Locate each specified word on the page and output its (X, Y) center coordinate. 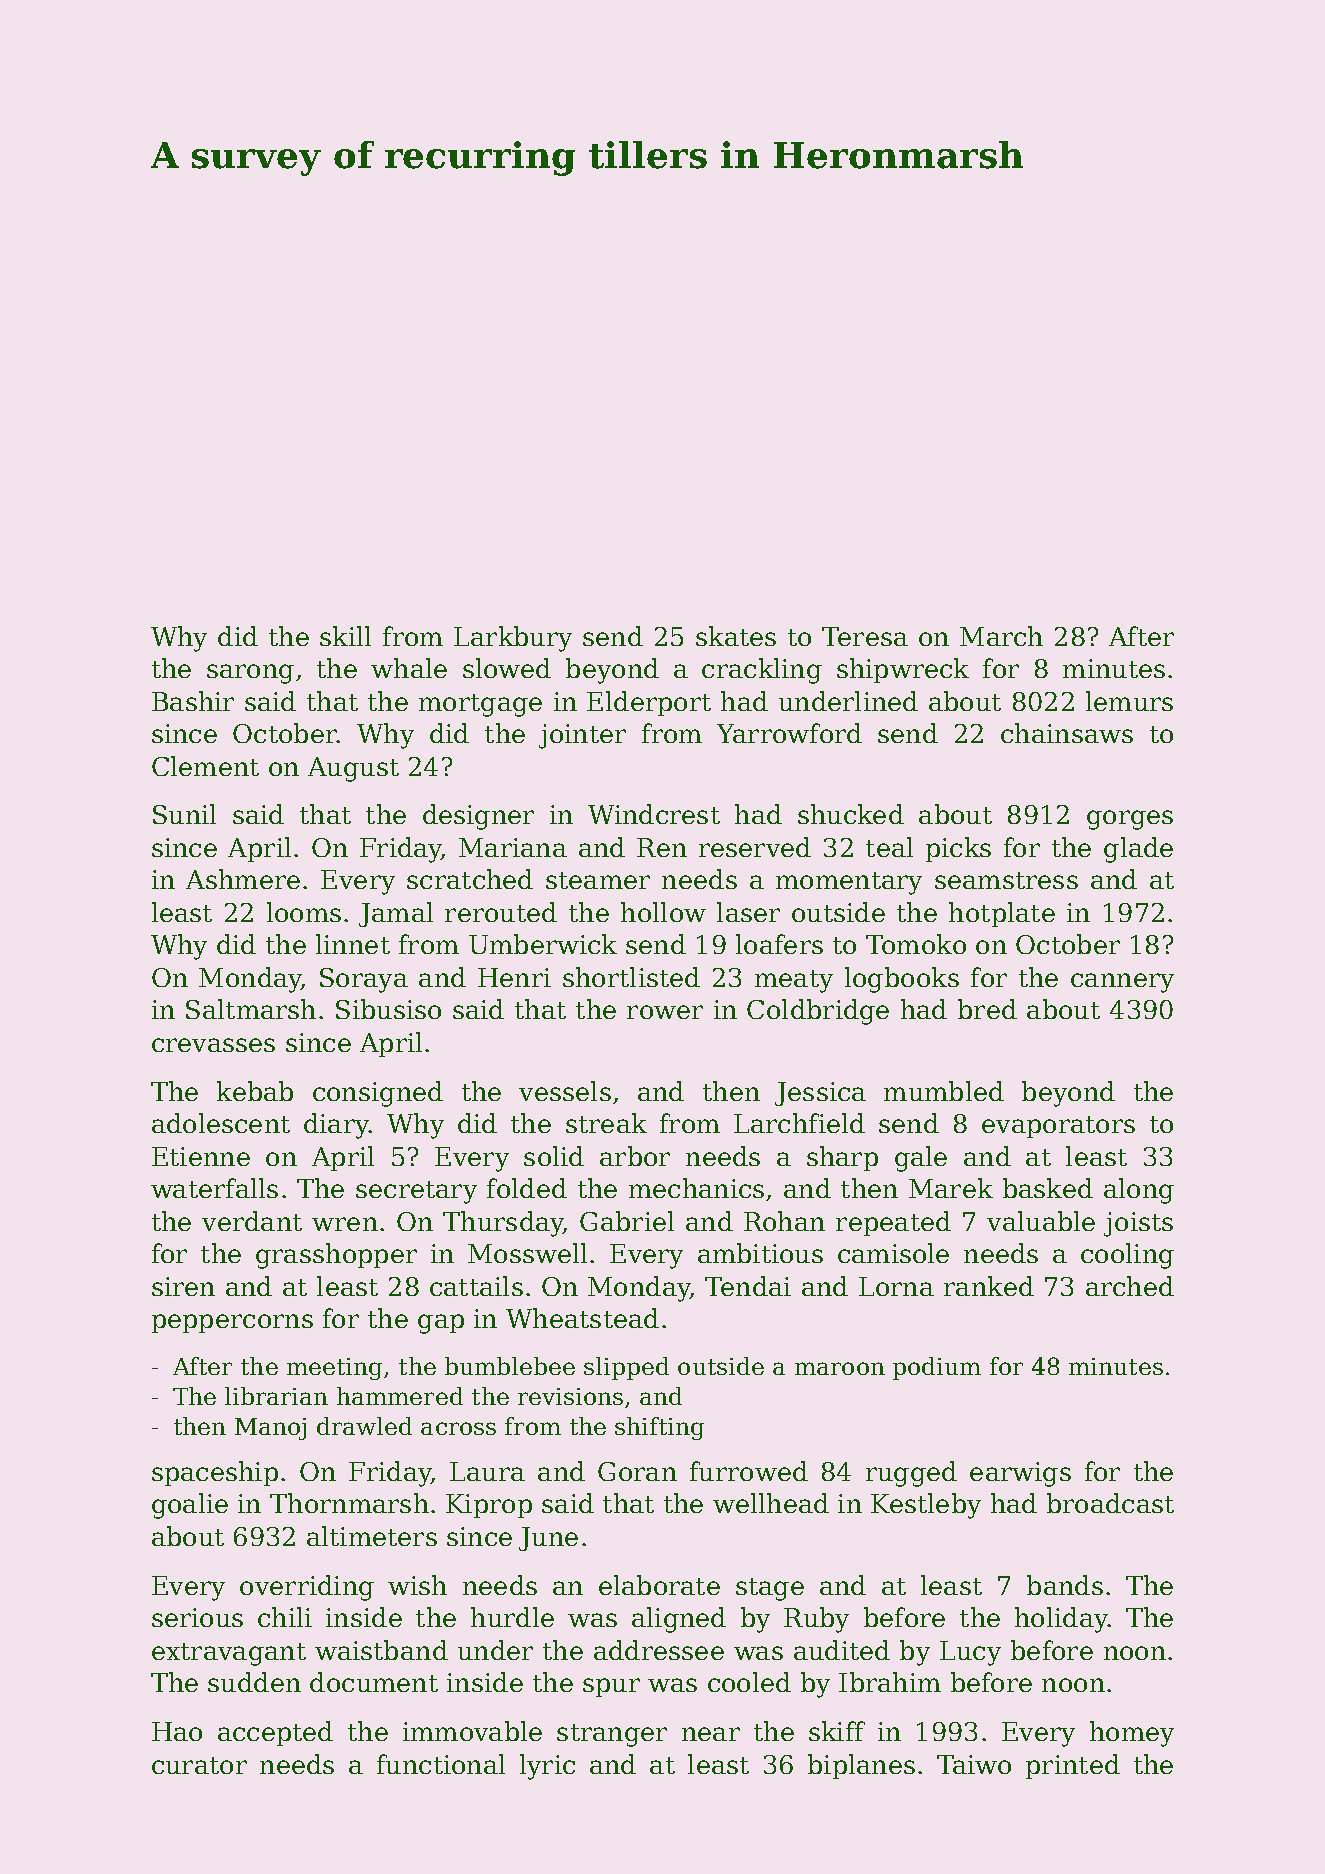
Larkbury (513, 639)
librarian (276, 1396)
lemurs (1129, 701)
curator (199, 1765)
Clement (205, 766)
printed (1073, 1766)
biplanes (861, 1766)
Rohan (784, 1221)
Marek (951, 1188)
